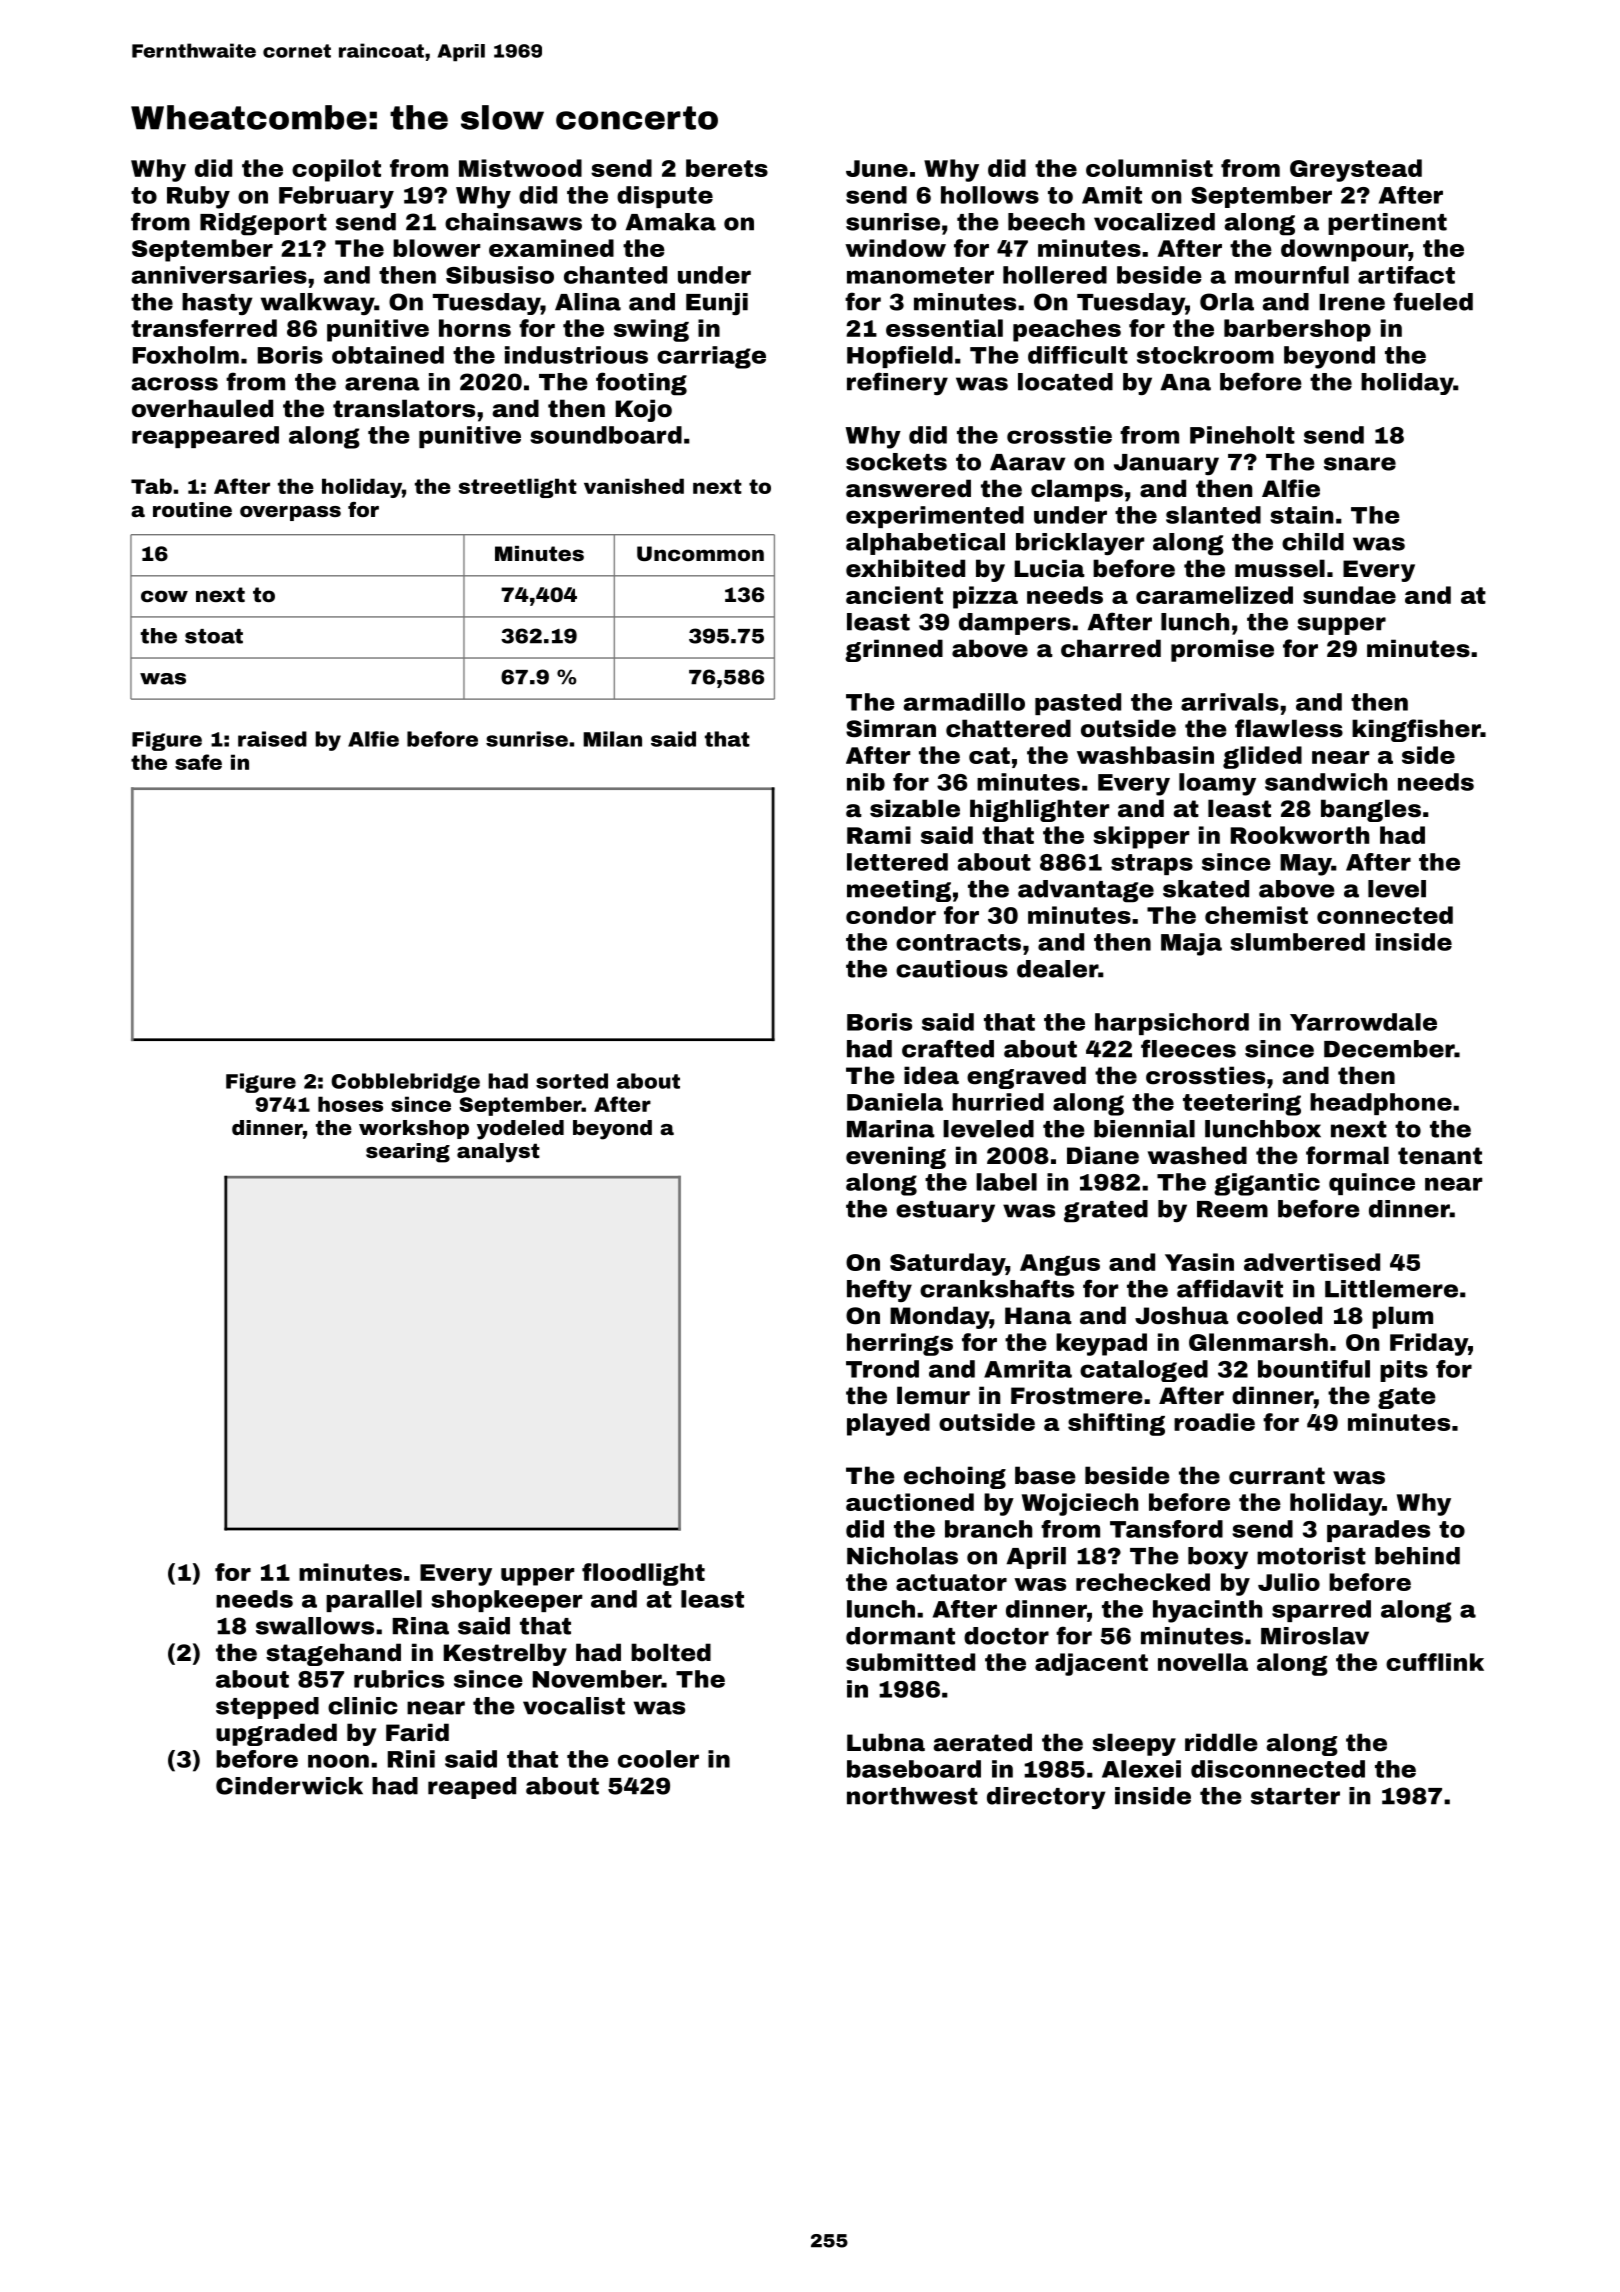 This document has width=1620, height=2292. Describe the element at coordinates (151, 486) in the document. I see `Tab` at that location.
